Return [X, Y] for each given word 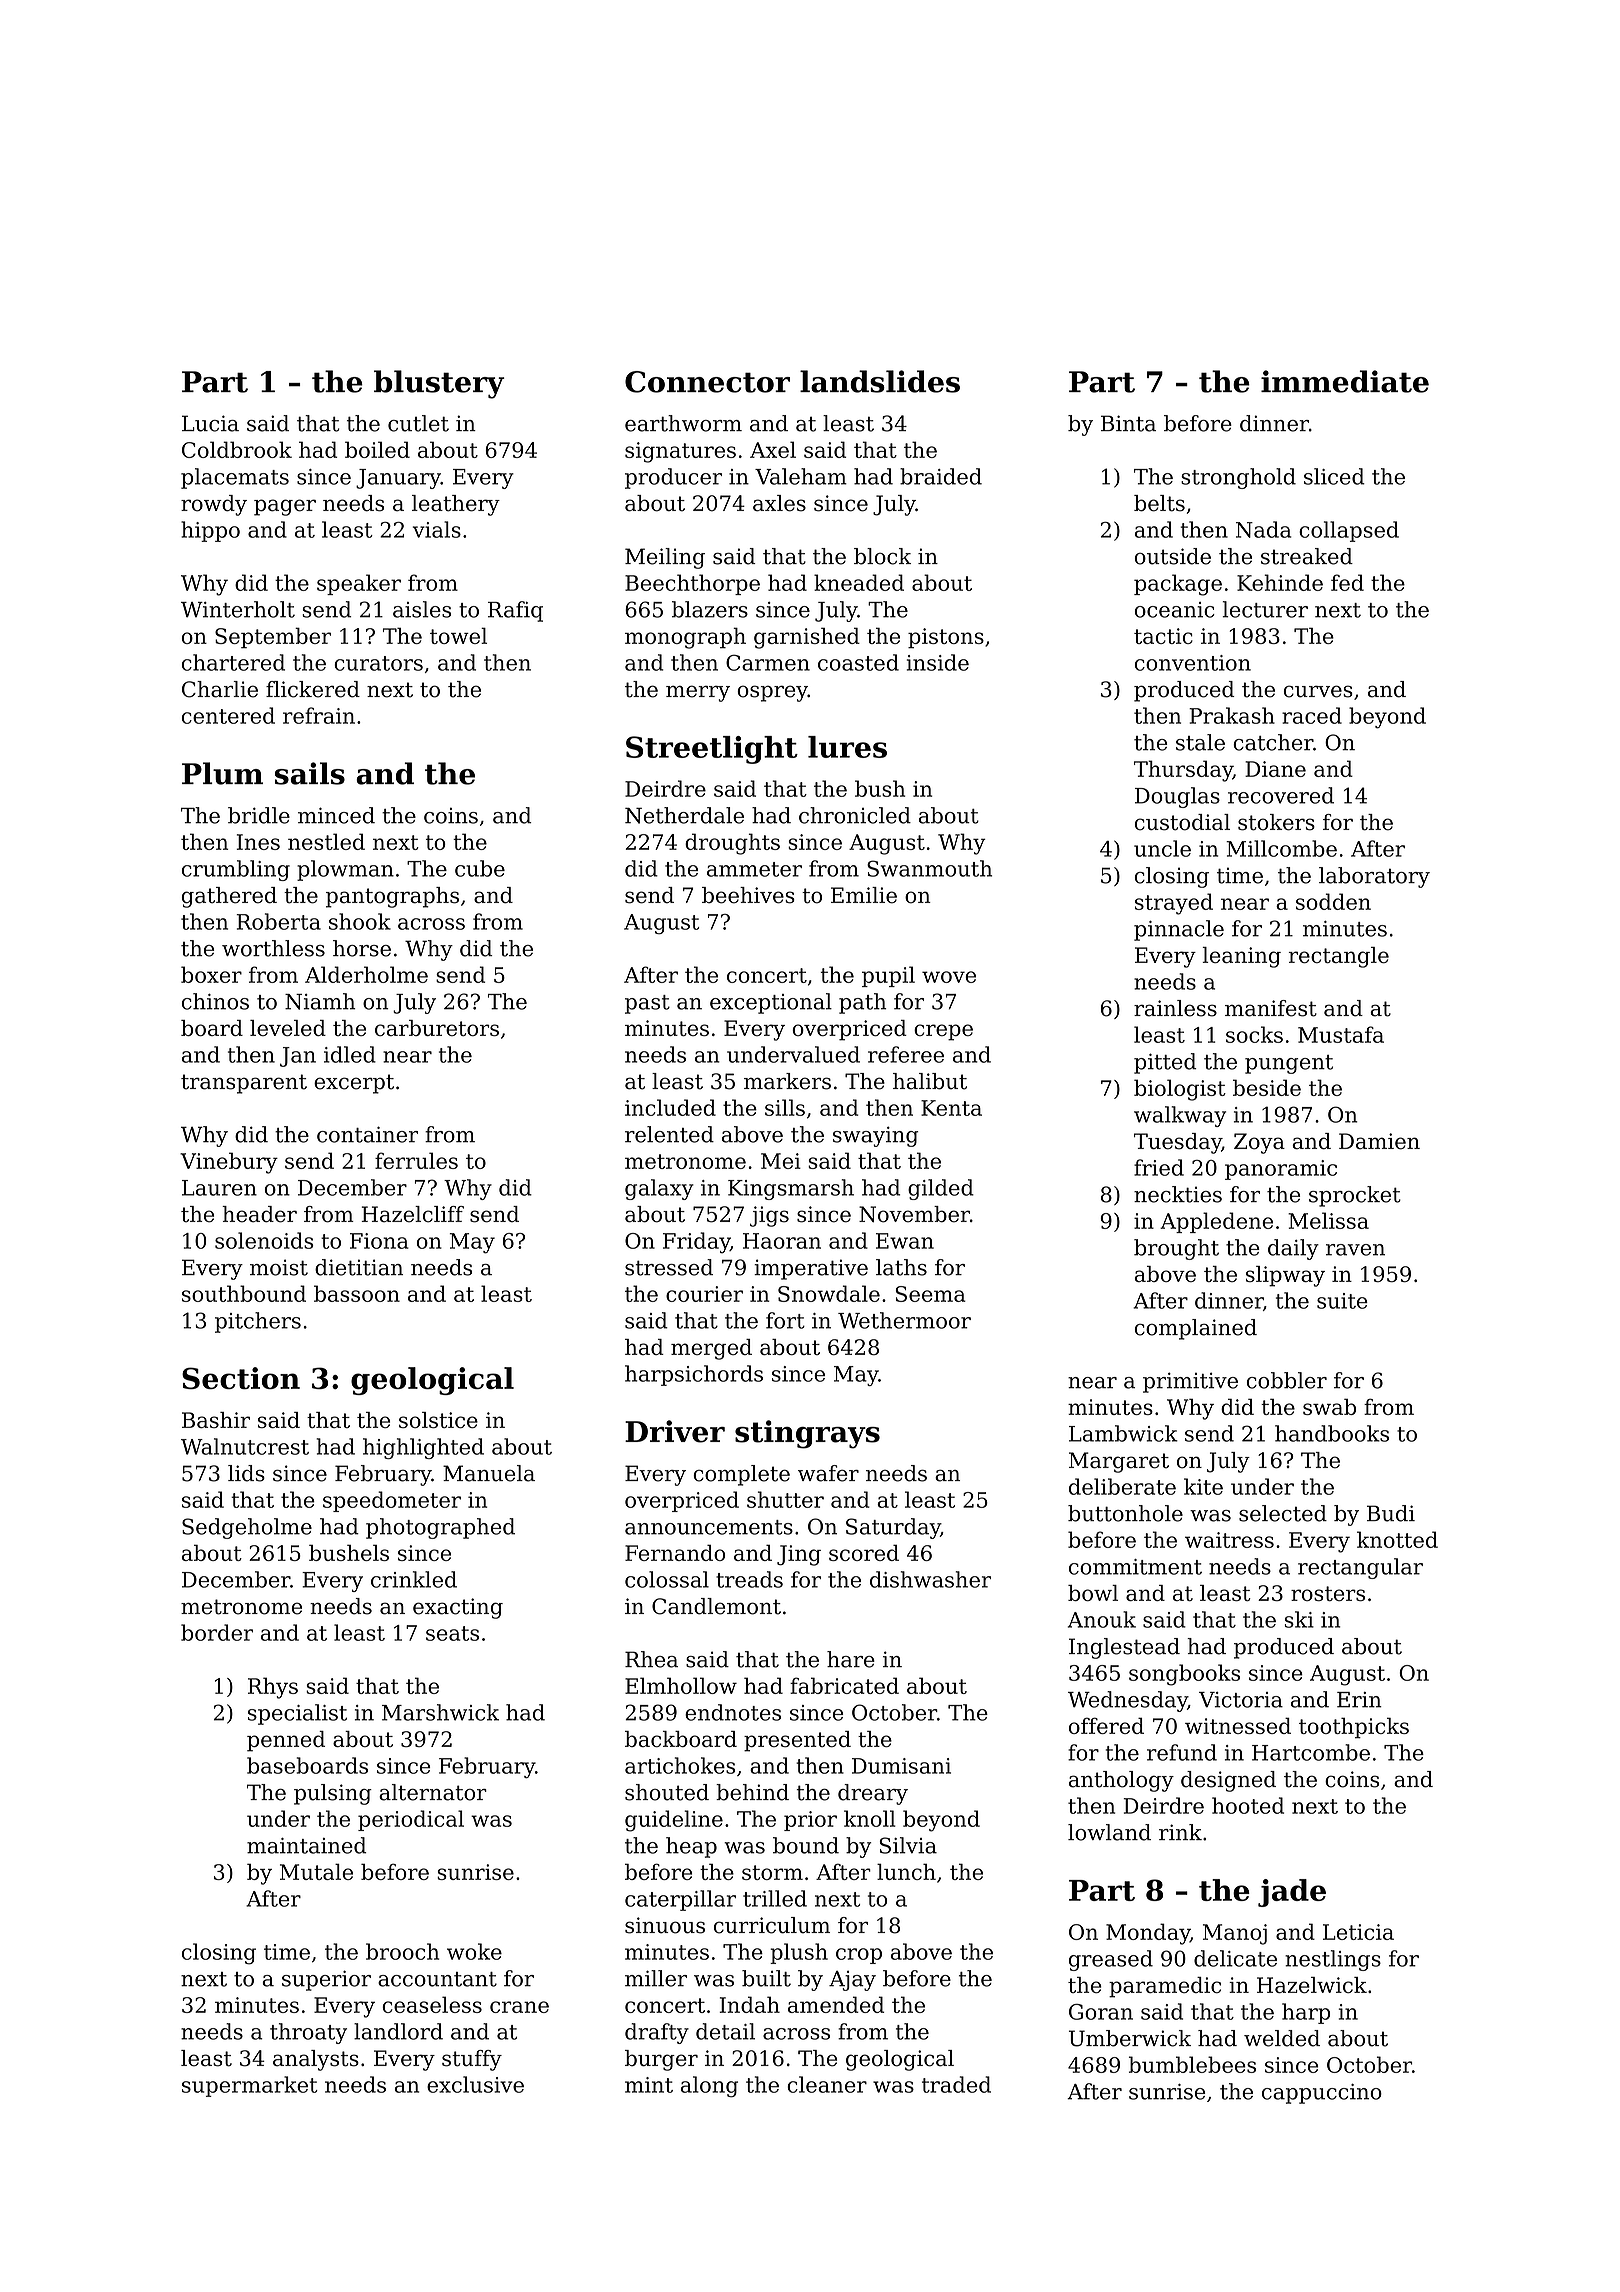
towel [458, 635]
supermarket [250, 2086]
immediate [1345, 381]
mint [649, 2085]
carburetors [437, 1028]
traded [956, 2084]
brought [1176, 1249]
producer [673, 478]
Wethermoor [904, 1320]
